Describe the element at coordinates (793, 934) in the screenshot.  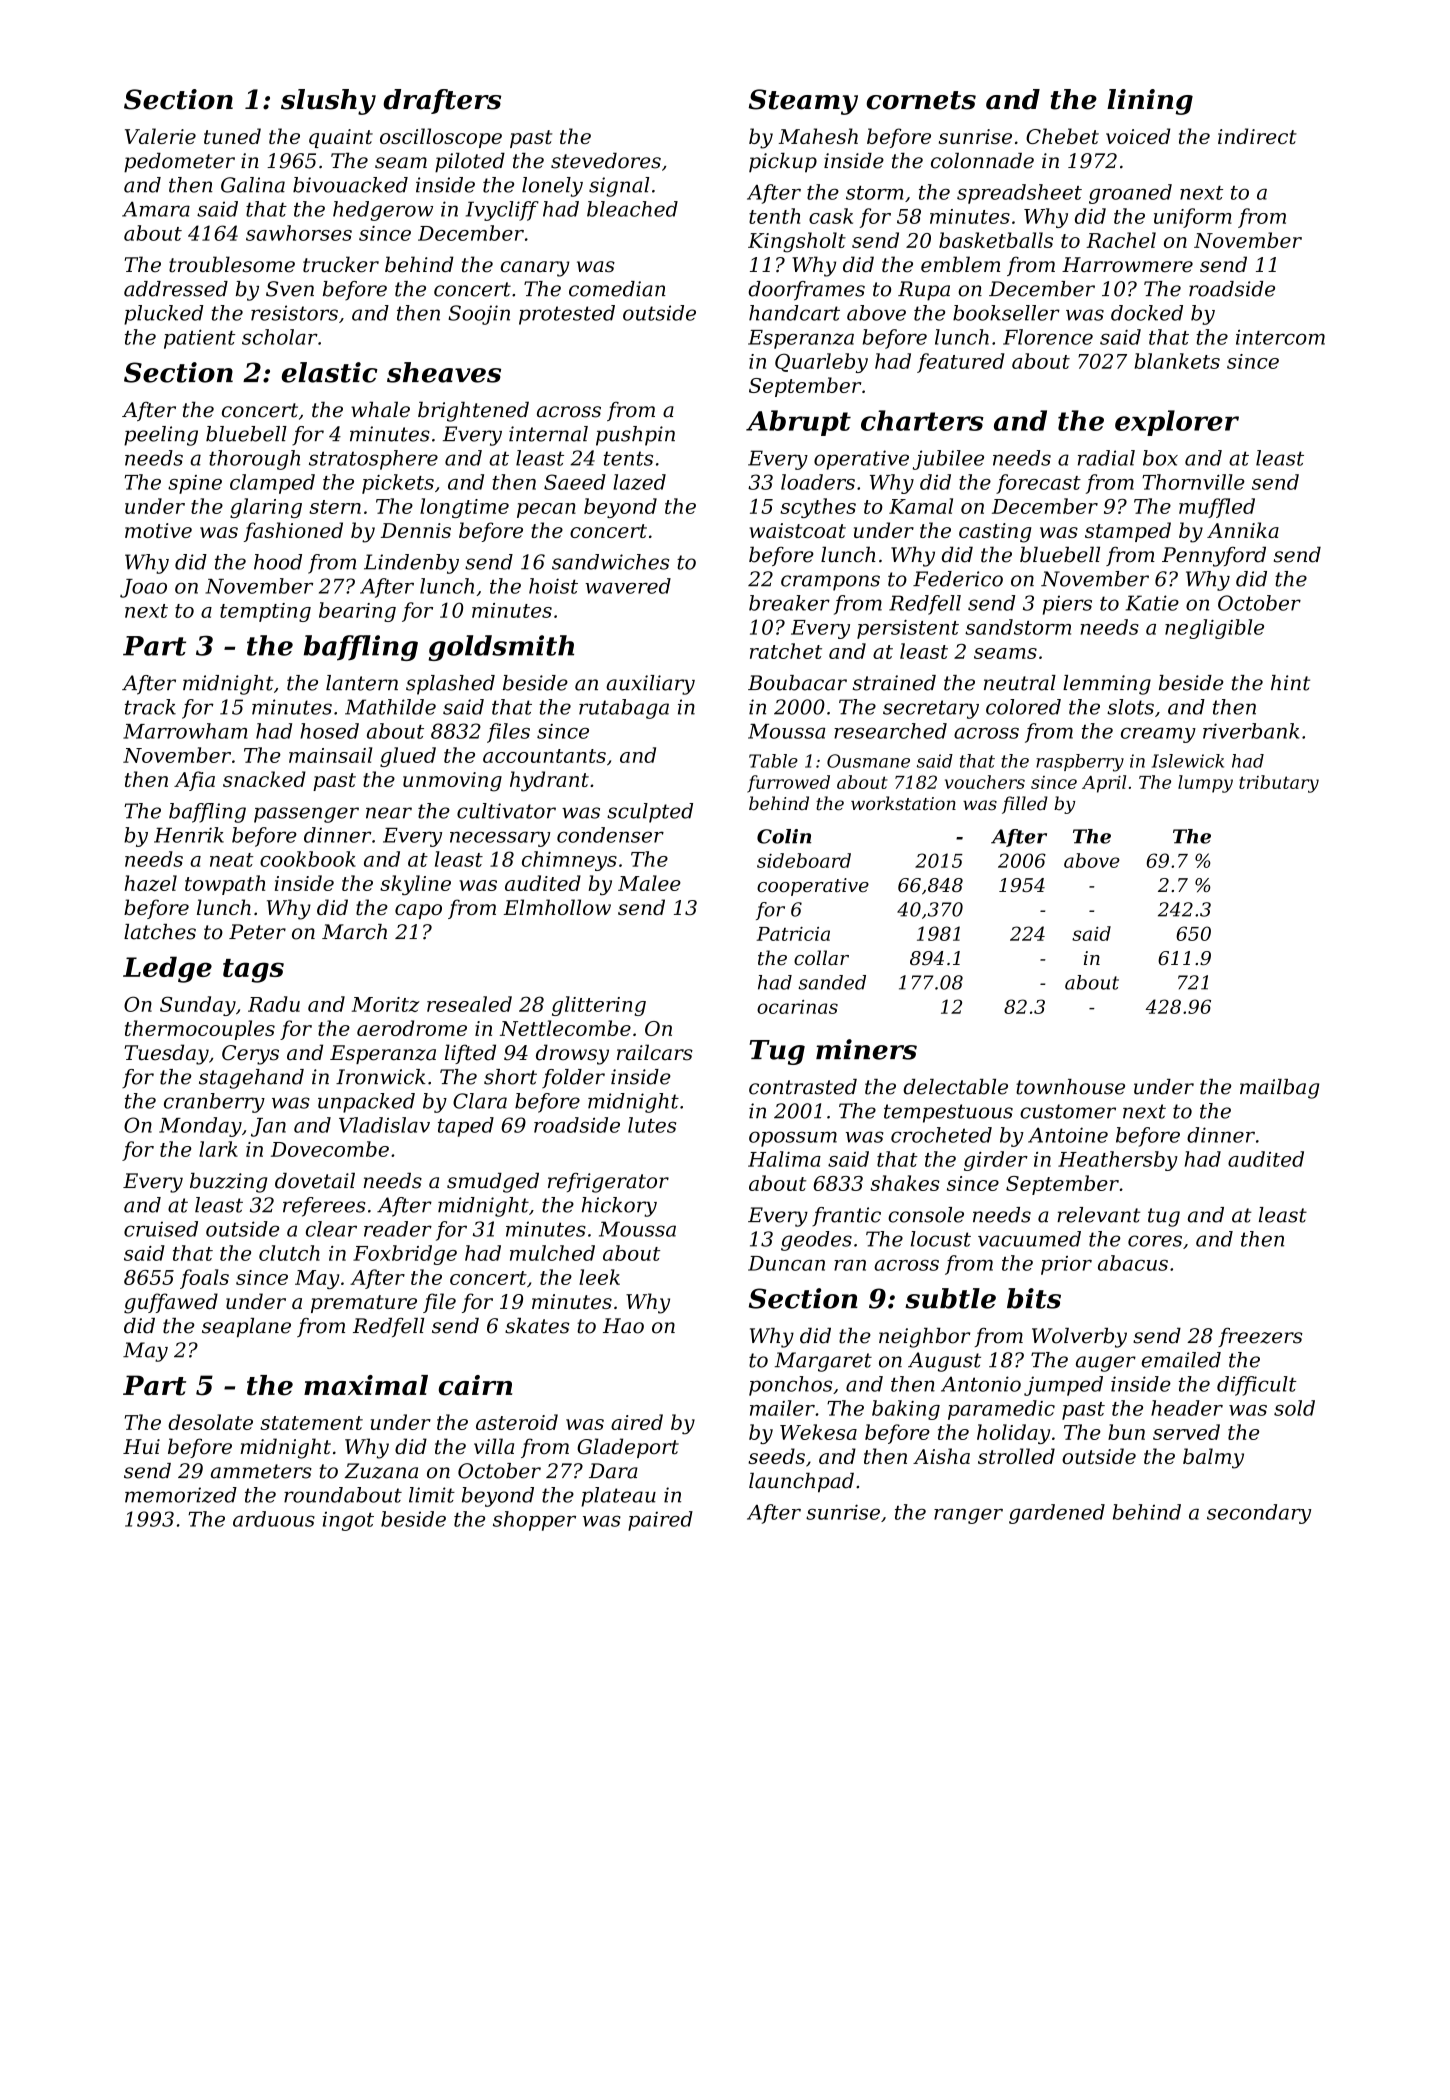
I see `Patricia` at that location.
